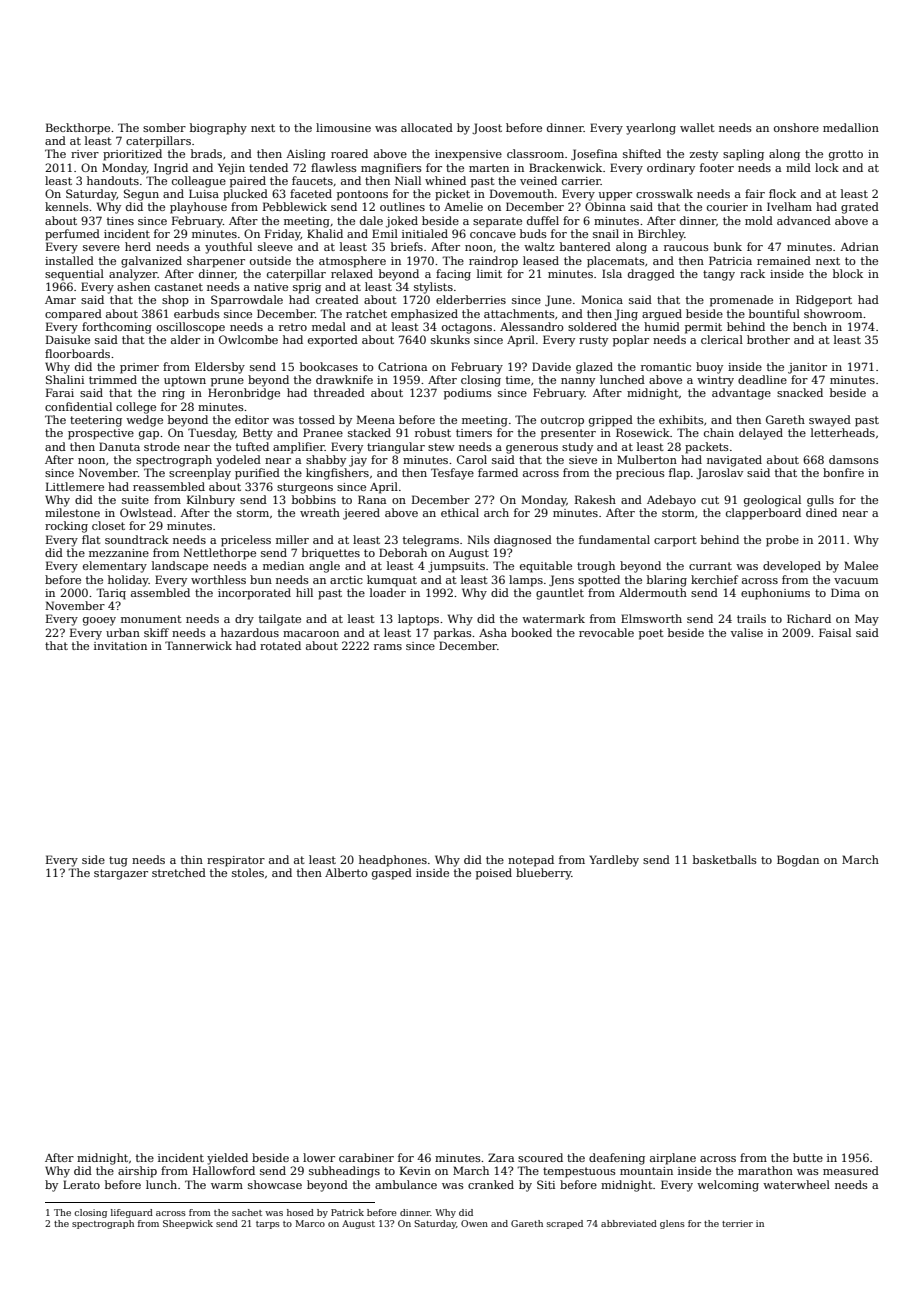 The width and height of the screenshot is (924, 1308). Describe the element at coordinates (474, 1223) in the screenshot. I see `Owen` at that location.
